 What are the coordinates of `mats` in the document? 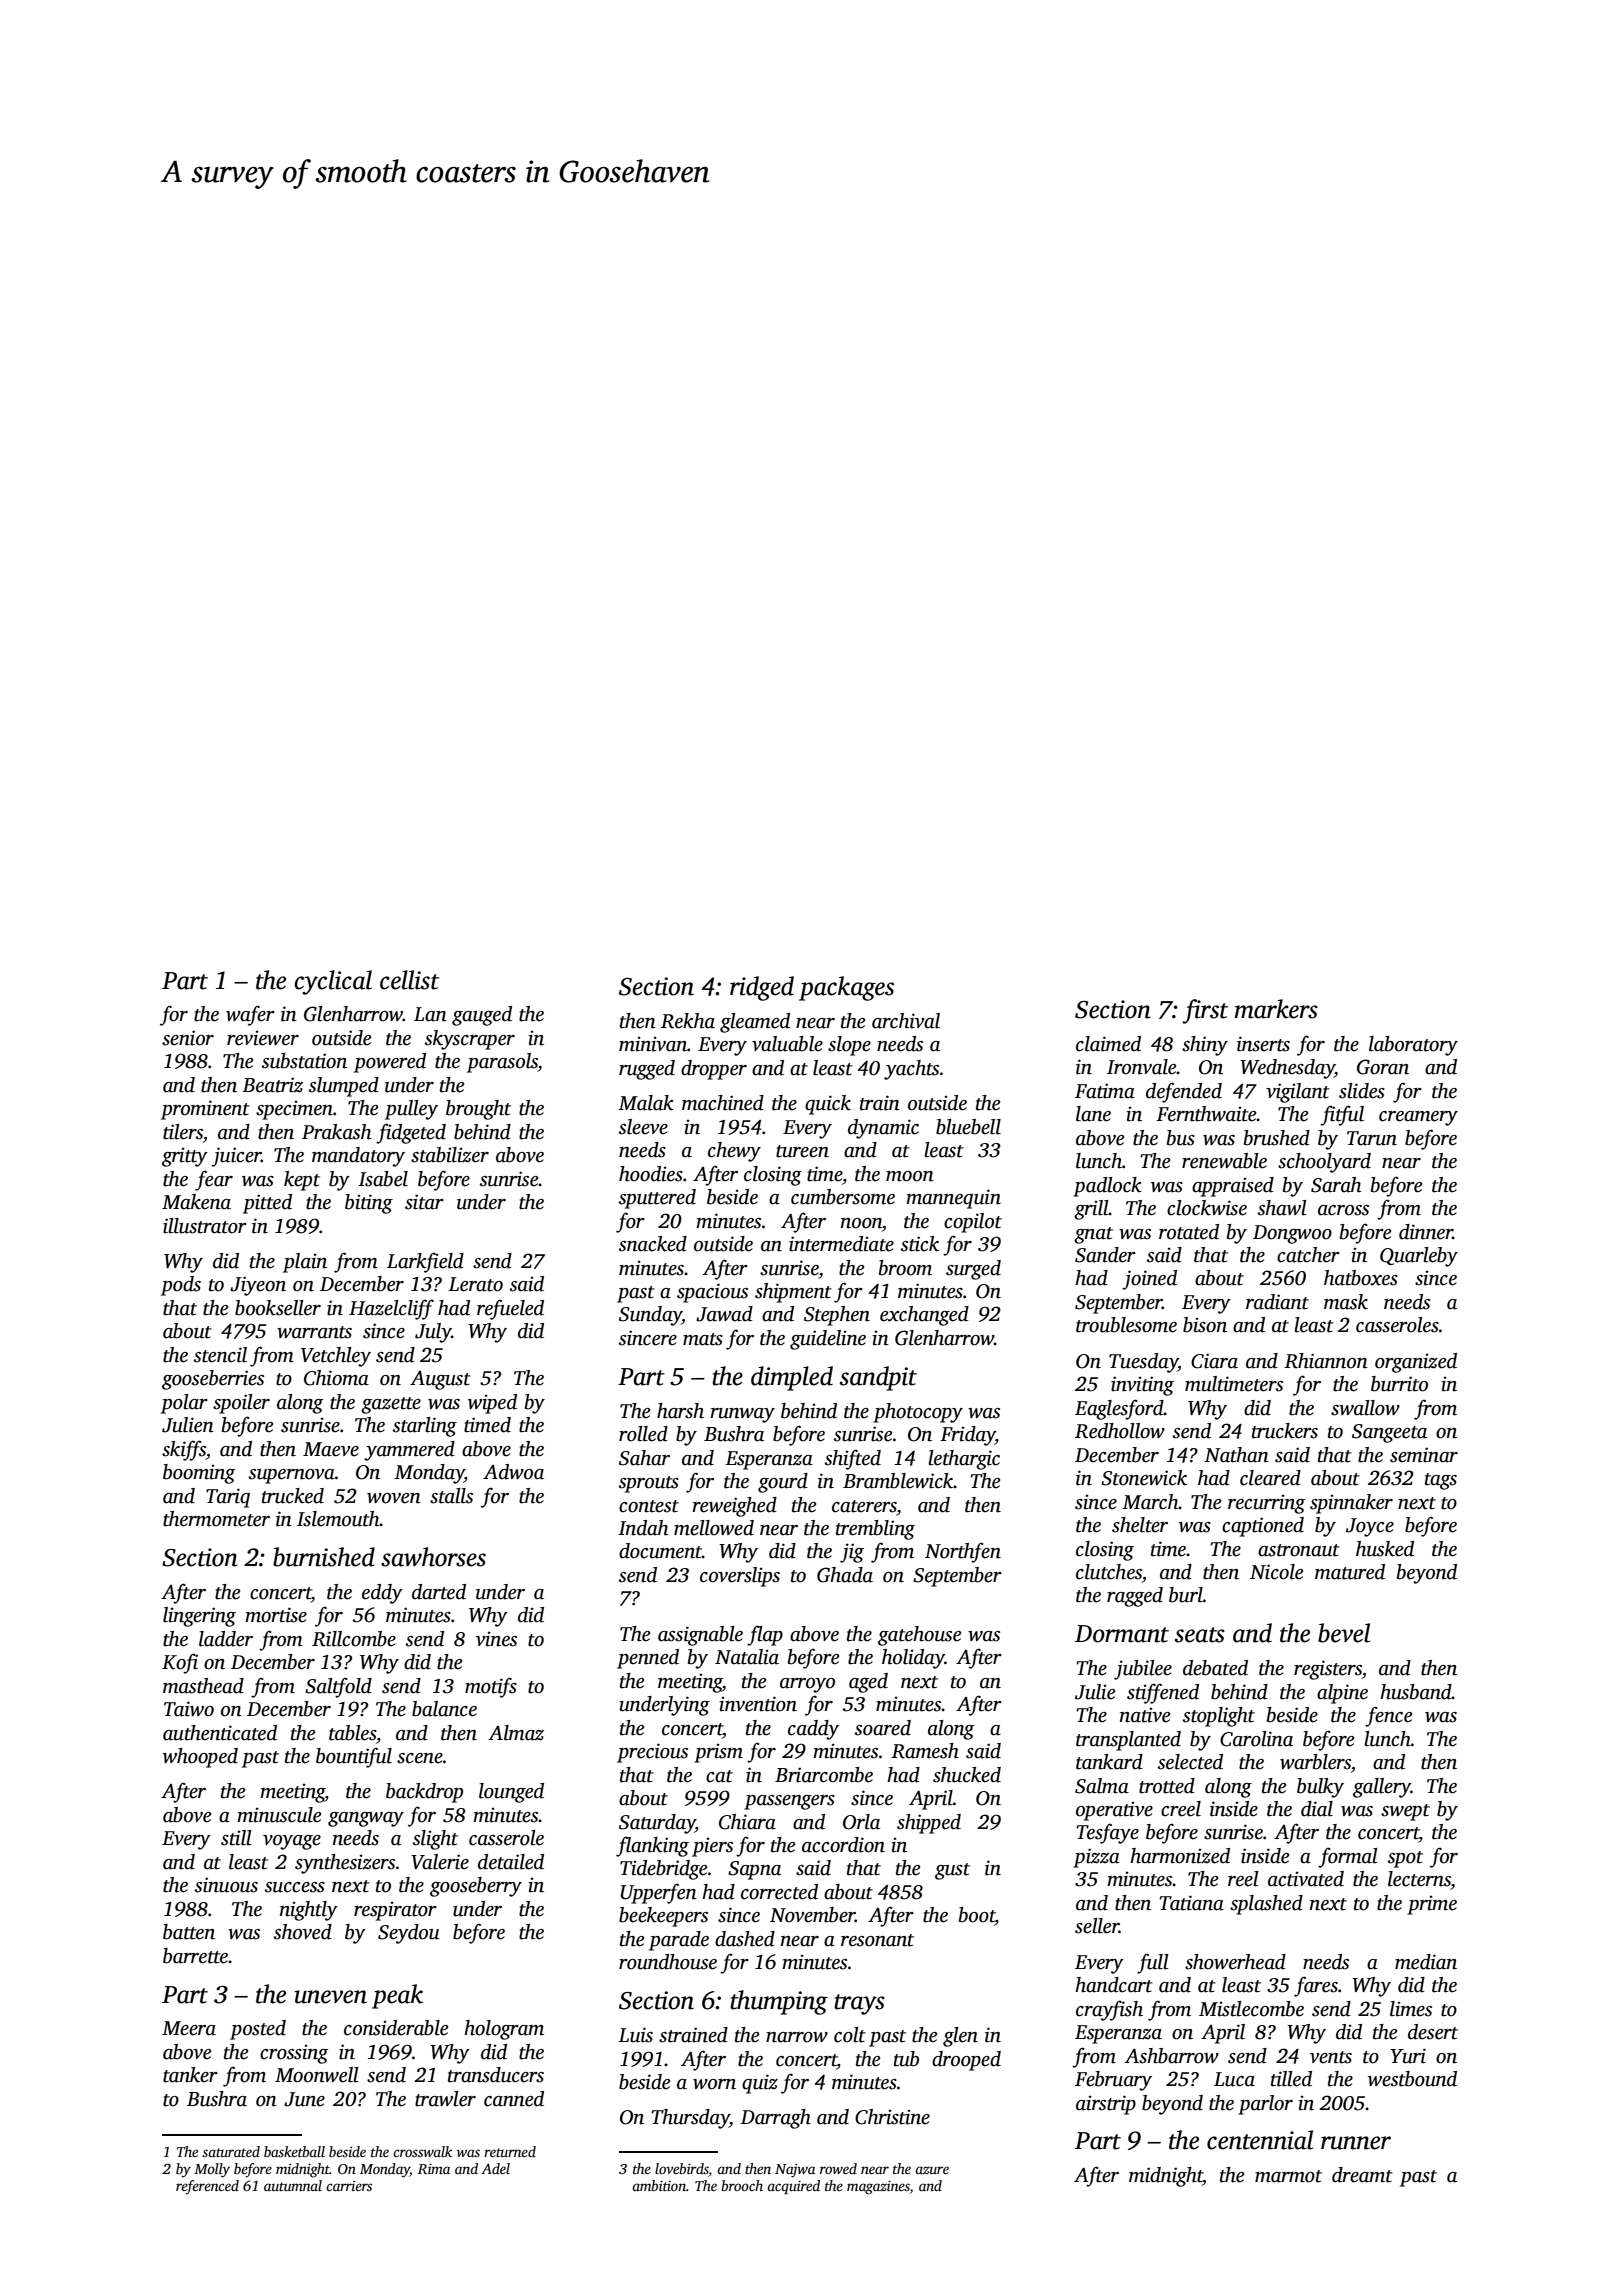 It's located at (703, 1339).
